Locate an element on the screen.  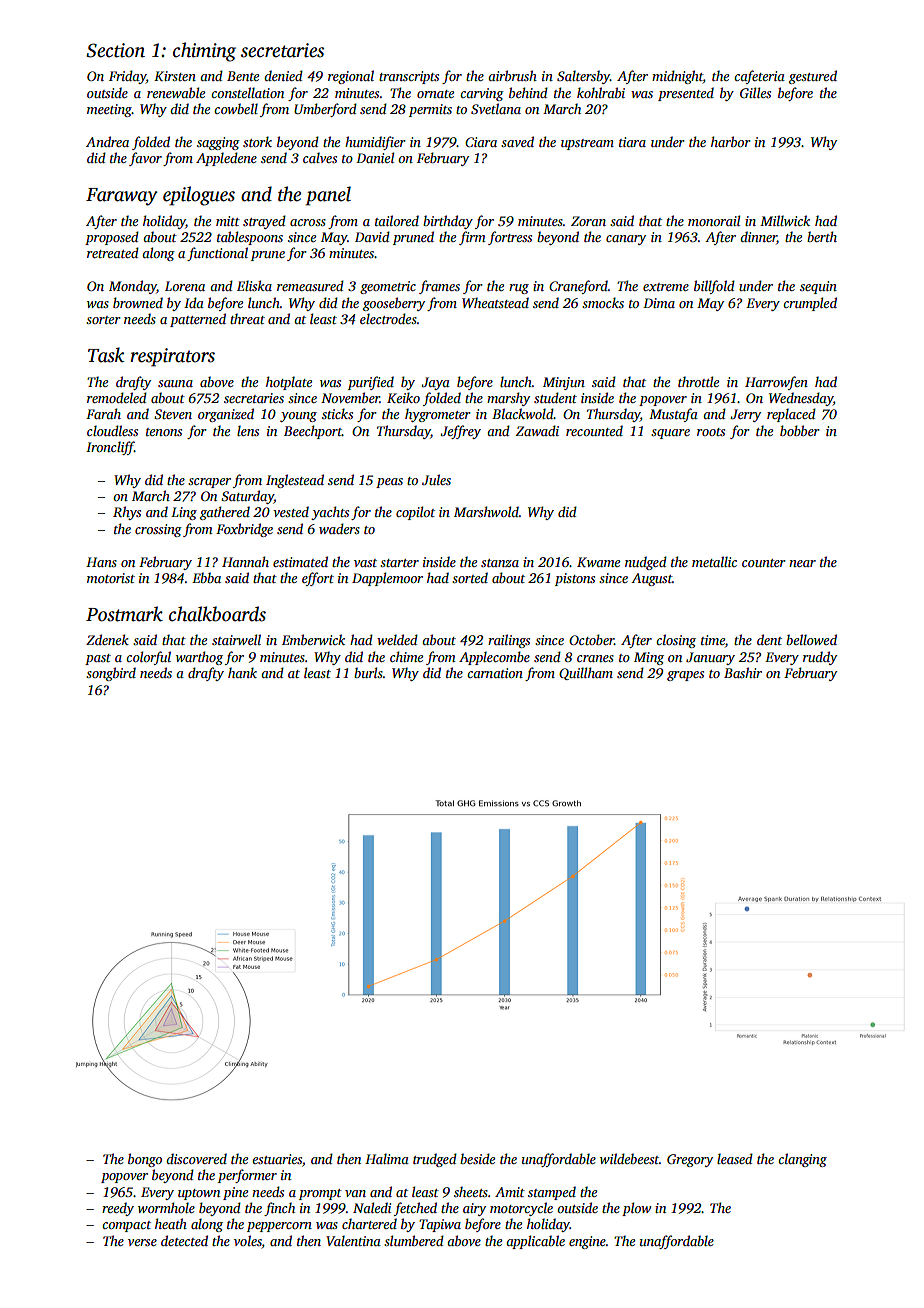
Halima is located at coordinates (387, 1158).
